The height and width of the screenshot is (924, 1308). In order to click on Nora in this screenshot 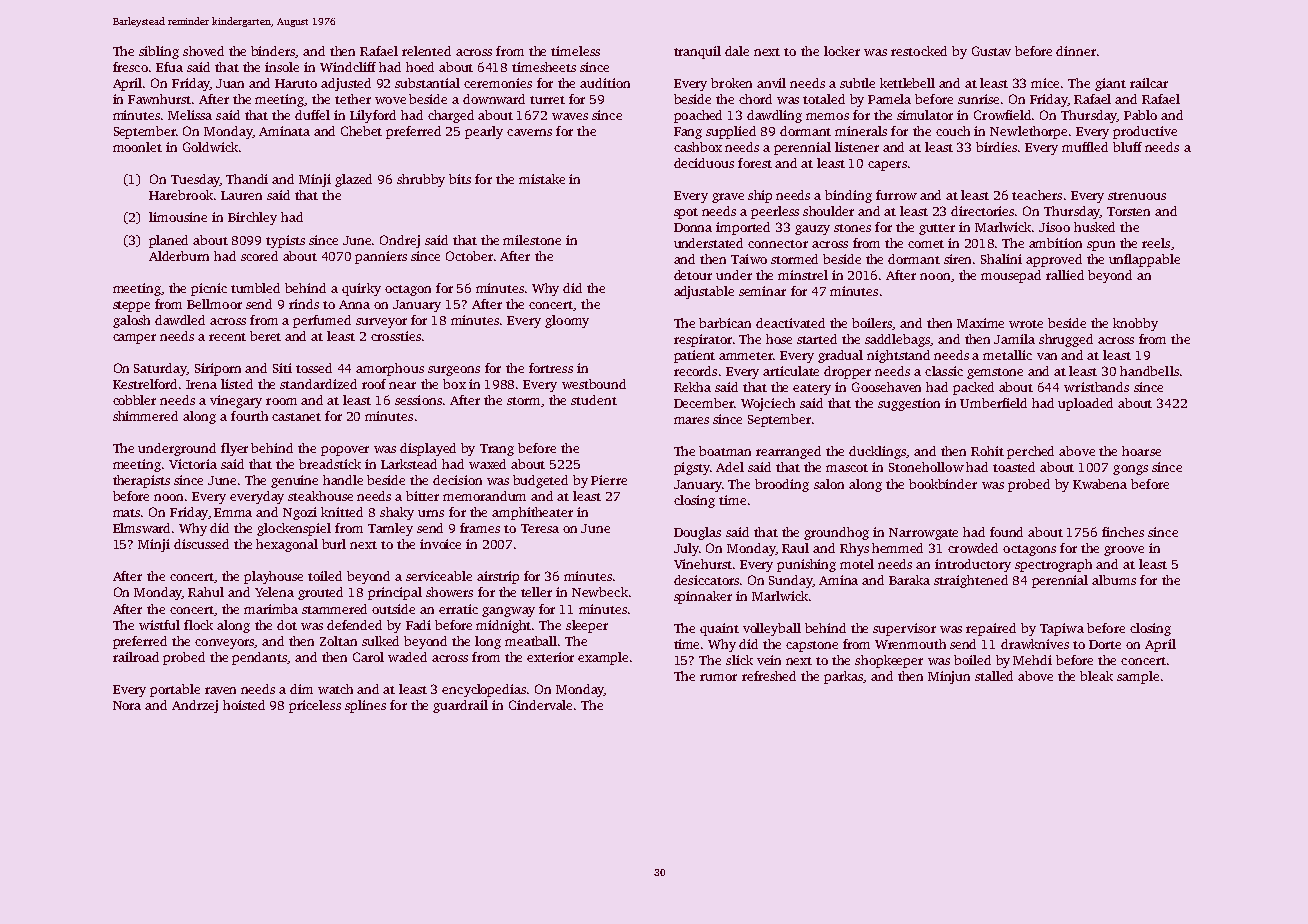, I will do `click(127, 705)`.
